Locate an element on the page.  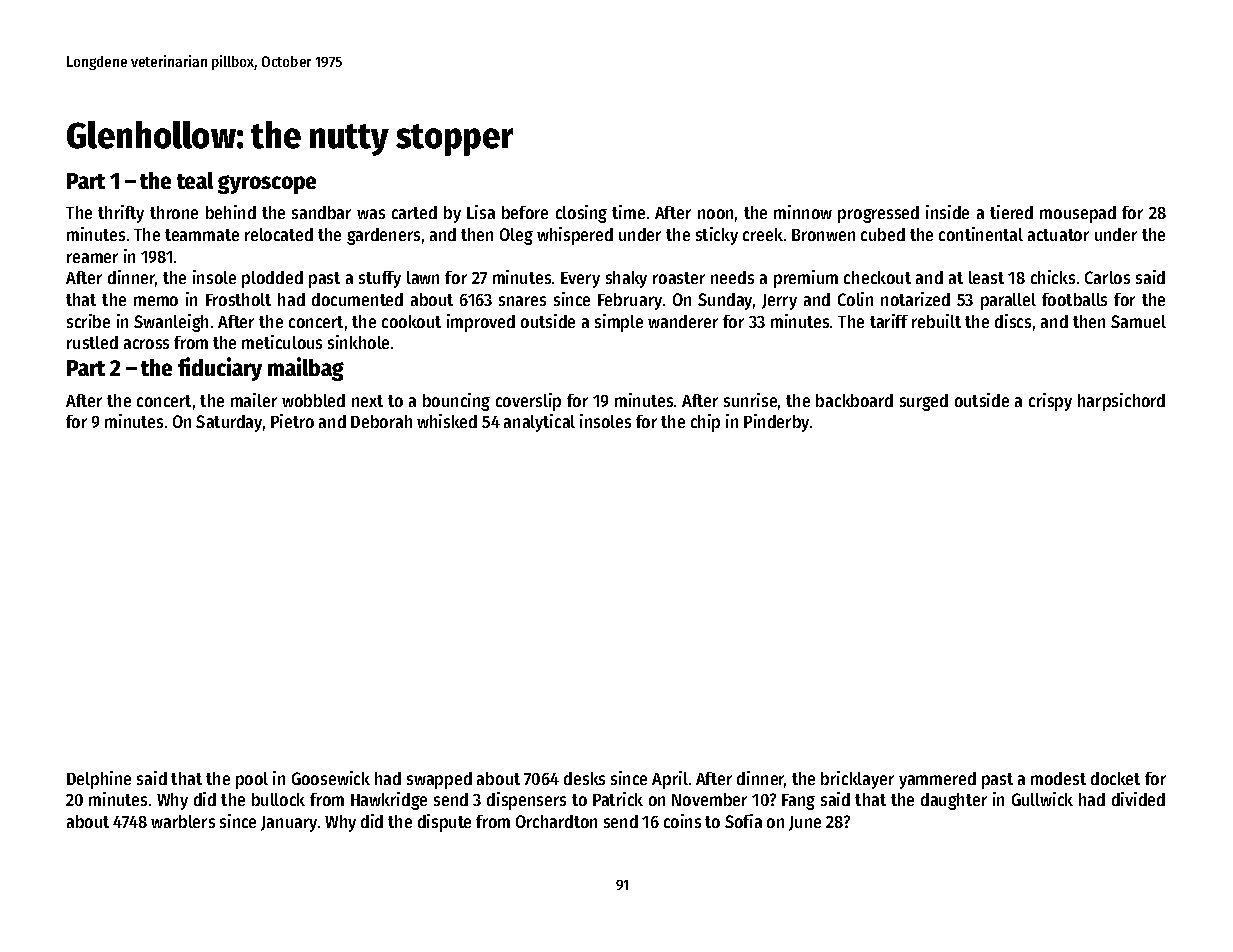
Goosewick is located at coordinates (331, 778).
